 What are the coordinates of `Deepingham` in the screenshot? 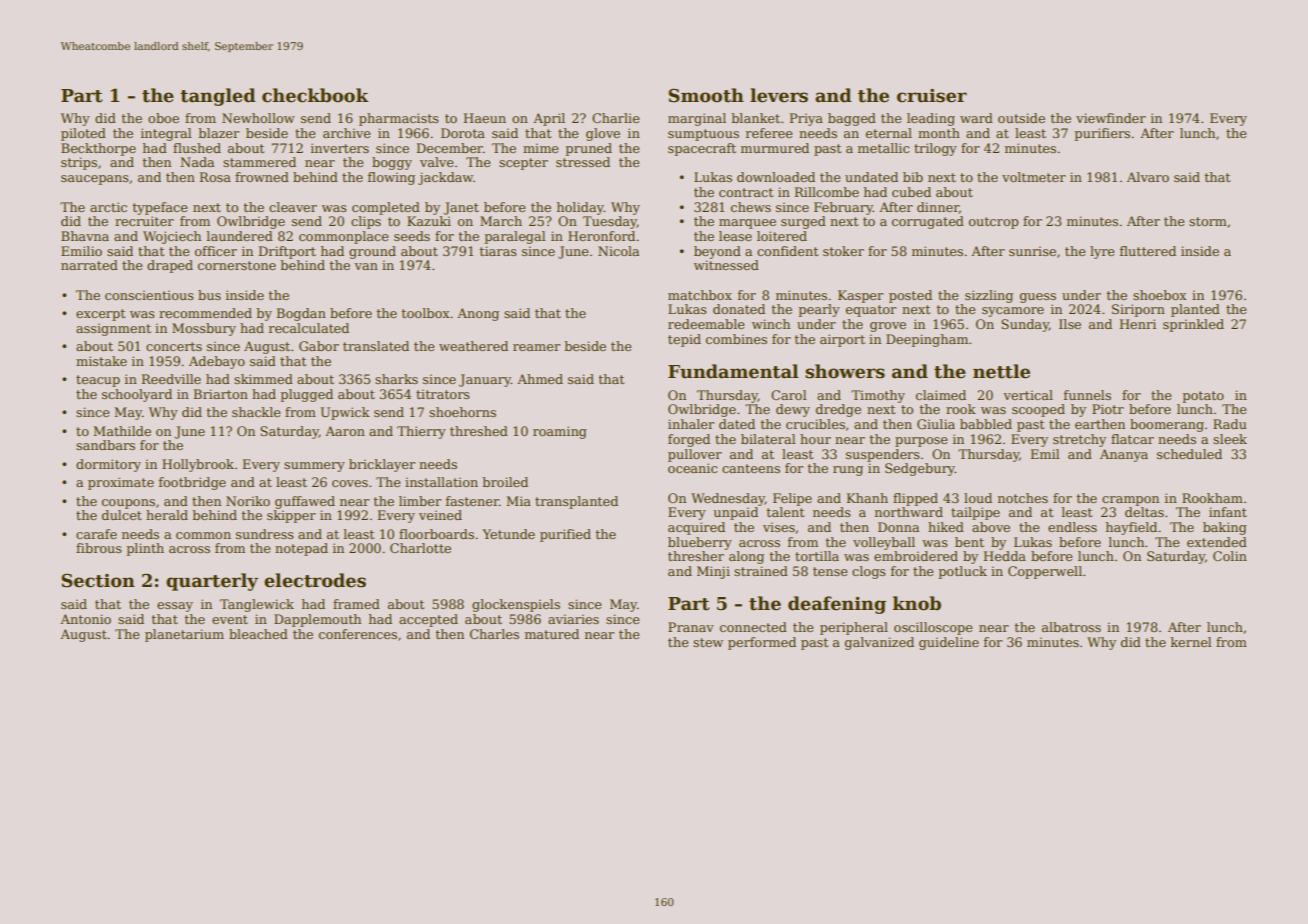 It's located at (927, 340).
